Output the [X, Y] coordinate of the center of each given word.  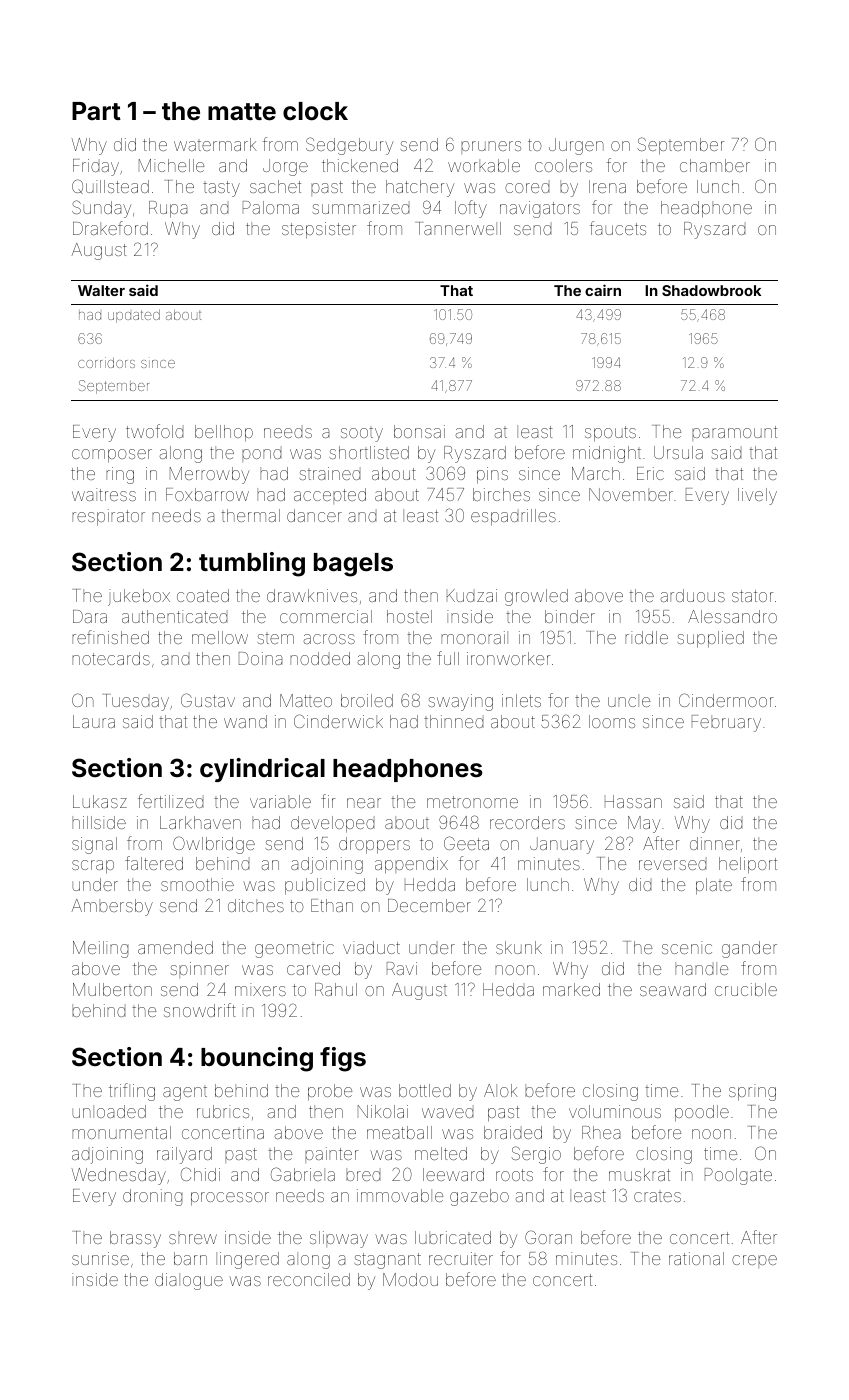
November [631, 494]
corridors [106, 362]
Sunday [101, 209]
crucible [746, 989]
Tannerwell [458, 228]
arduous [692, 595]
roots [514, 1175]
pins [492, 475]
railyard [184, 1155]
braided [513, 1132]
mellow [220, 637]
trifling [132, 1092]
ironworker [509, 658]
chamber [715, 165]
